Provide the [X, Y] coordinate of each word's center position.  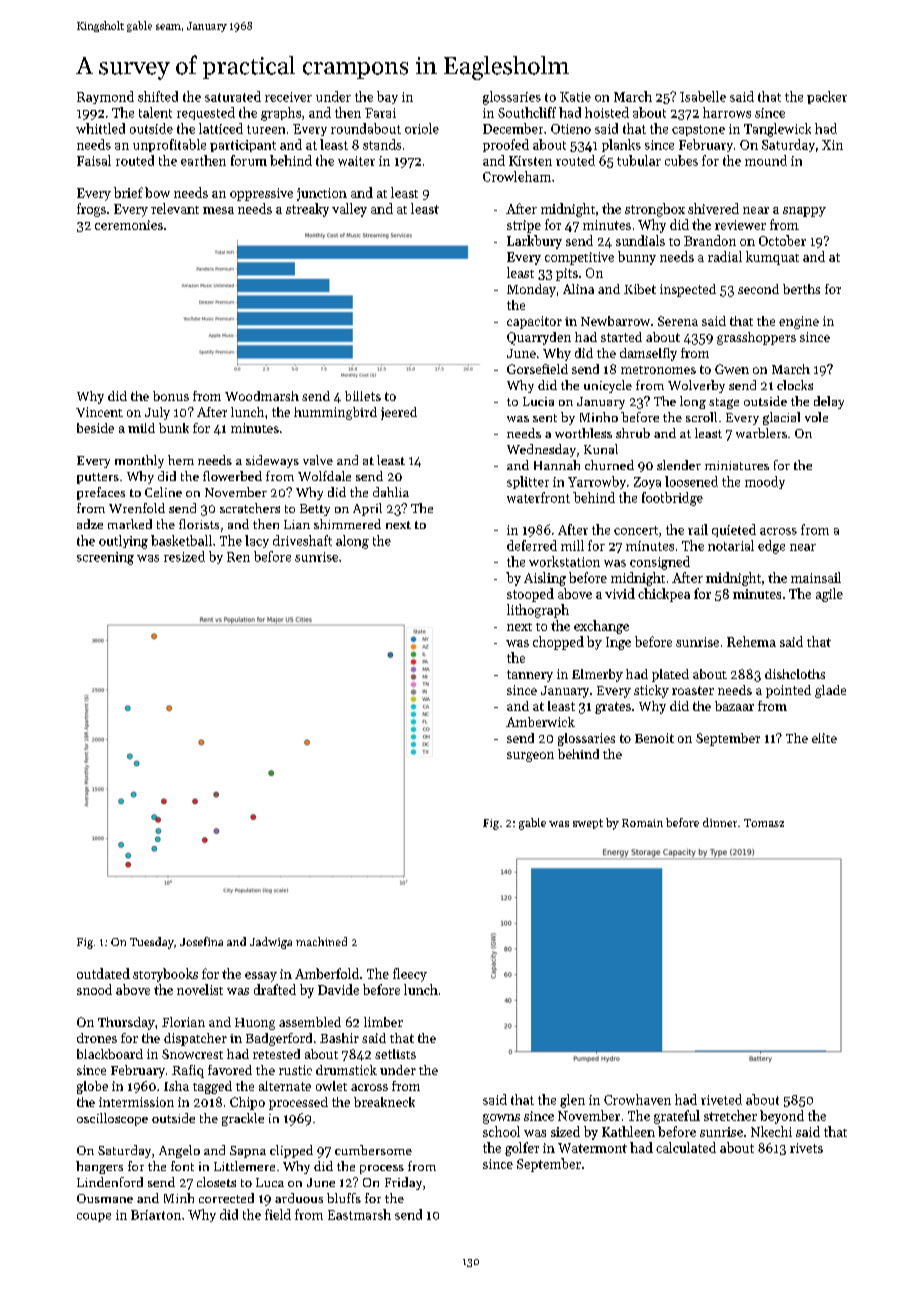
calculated [686, 1147]
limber [383, 1022]
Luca [270, 1182]
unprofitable [169, 145]
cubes [681, 160]
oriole [422, 128]
